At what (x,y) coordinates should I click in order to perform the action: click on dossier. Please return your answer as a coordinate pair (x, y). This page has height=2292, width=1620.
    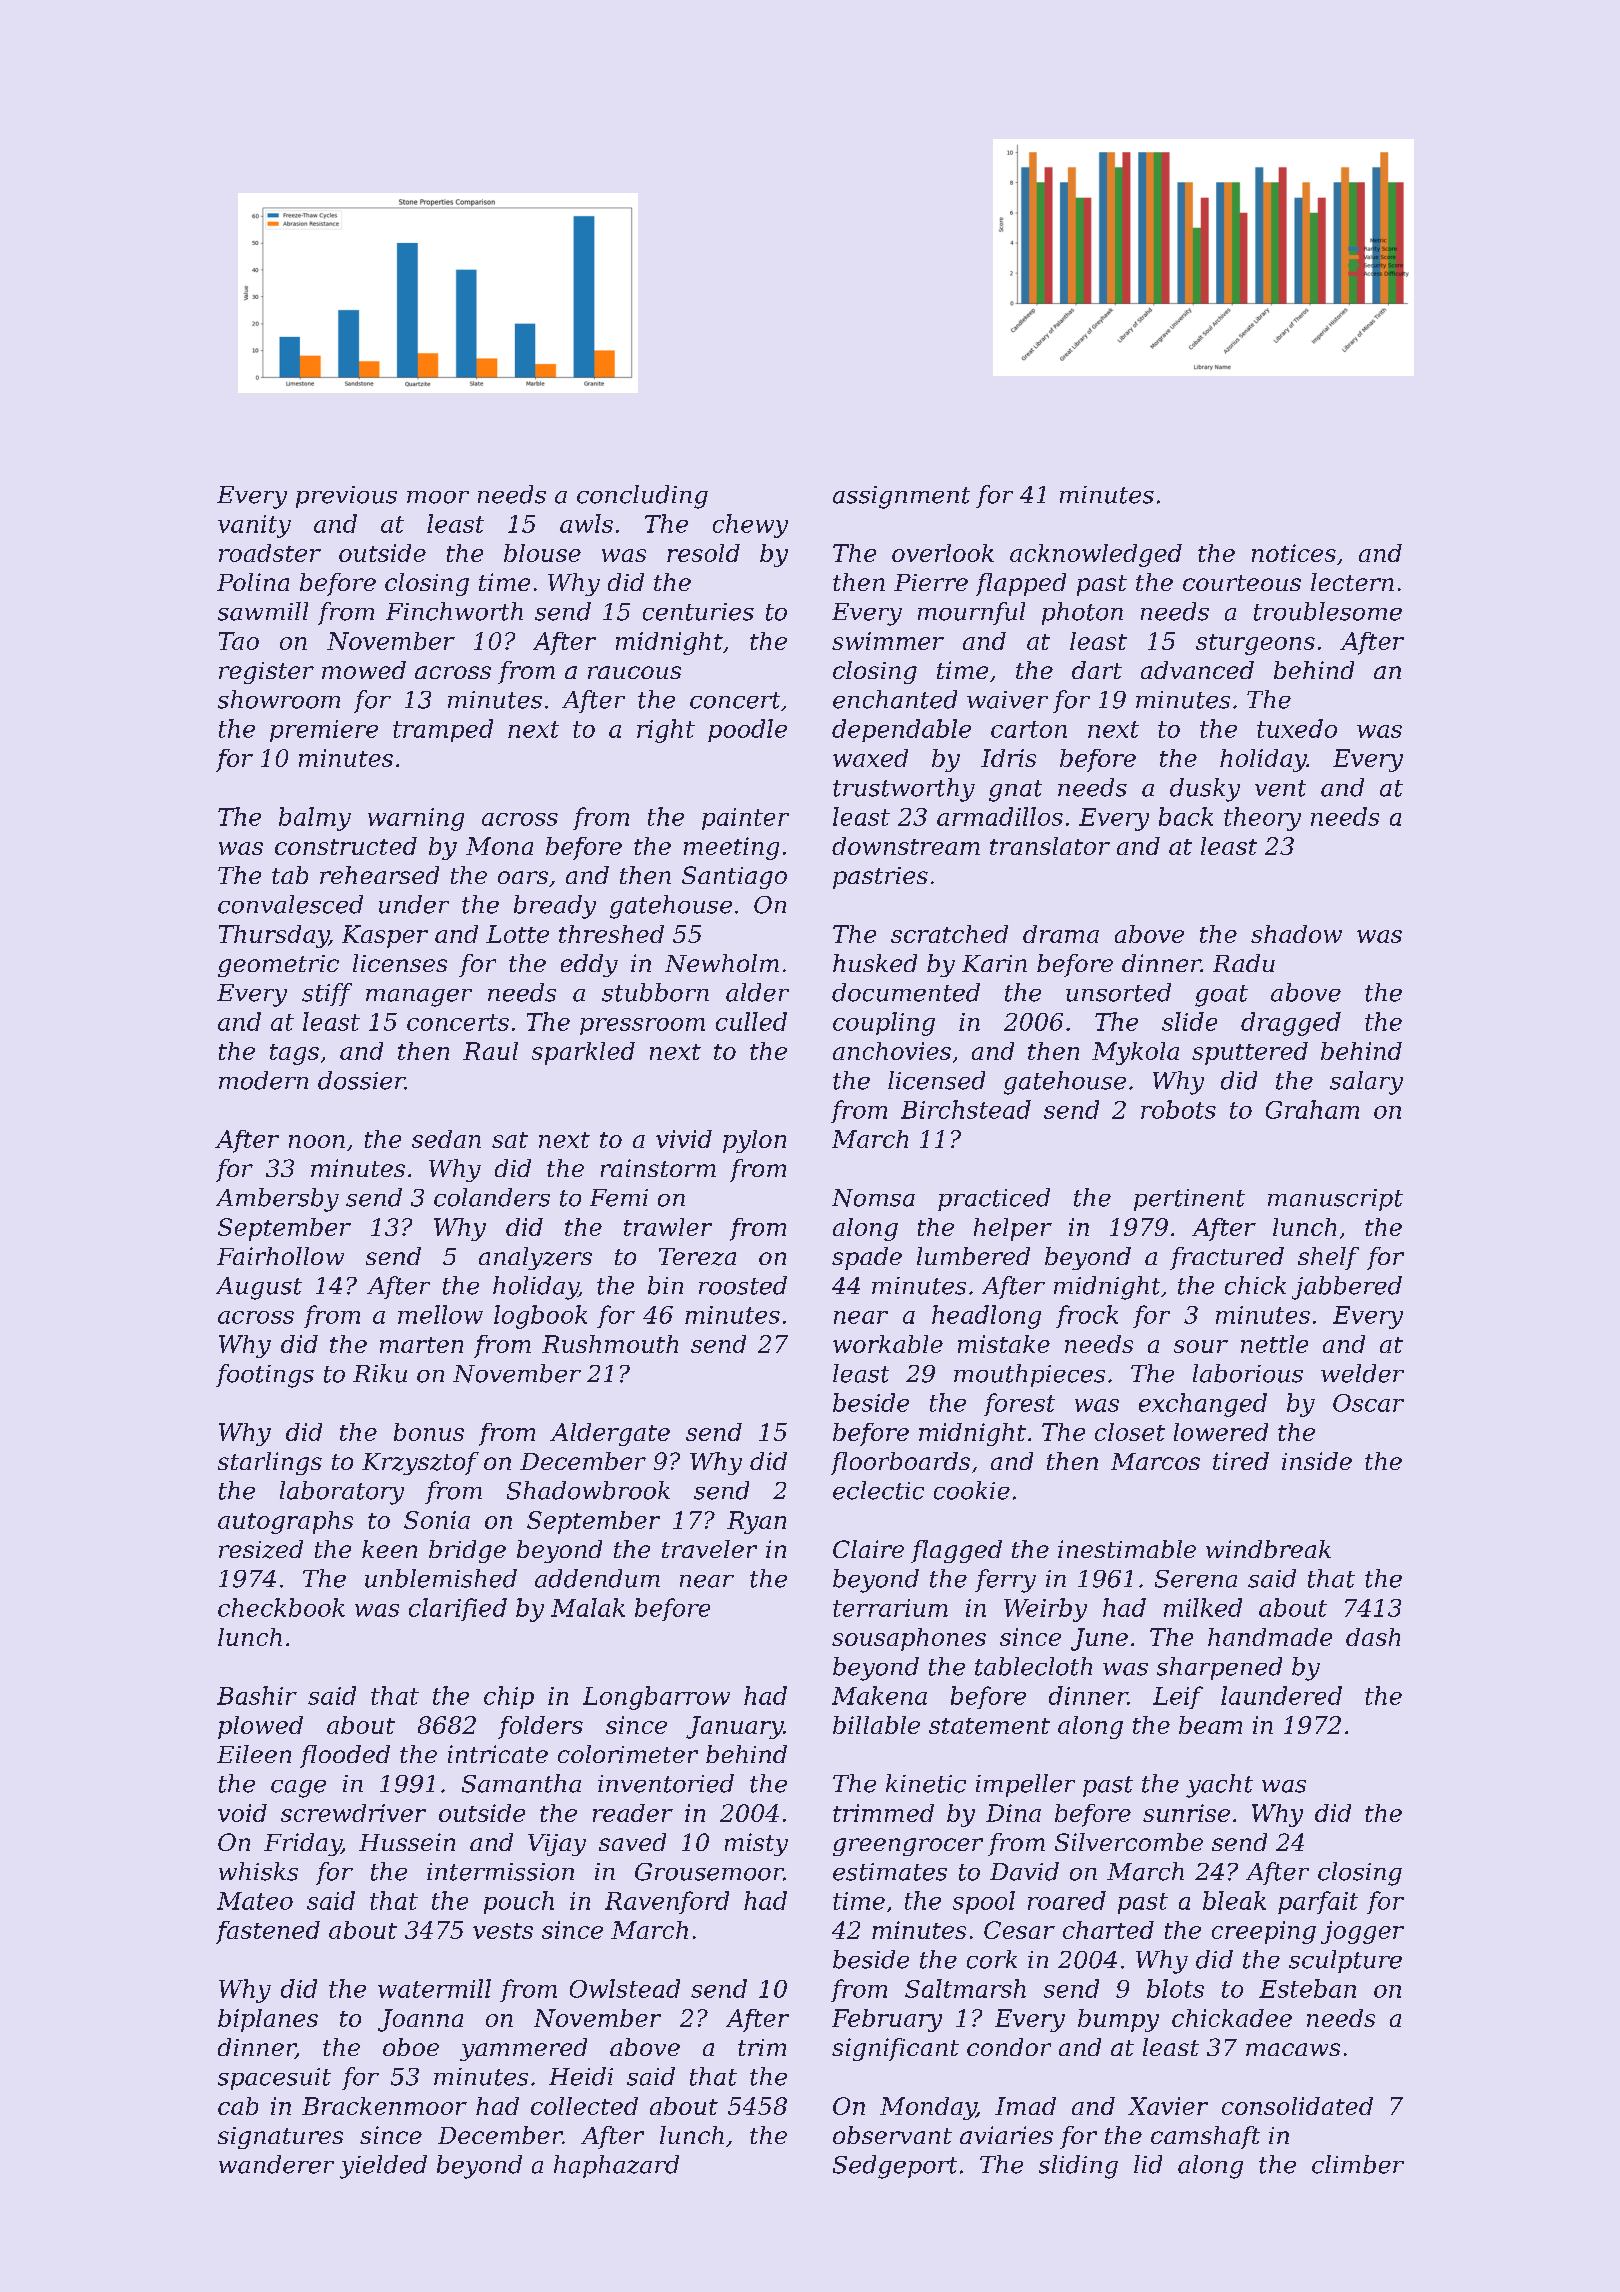
    Looking at the image, I should click on (361, 1080).
